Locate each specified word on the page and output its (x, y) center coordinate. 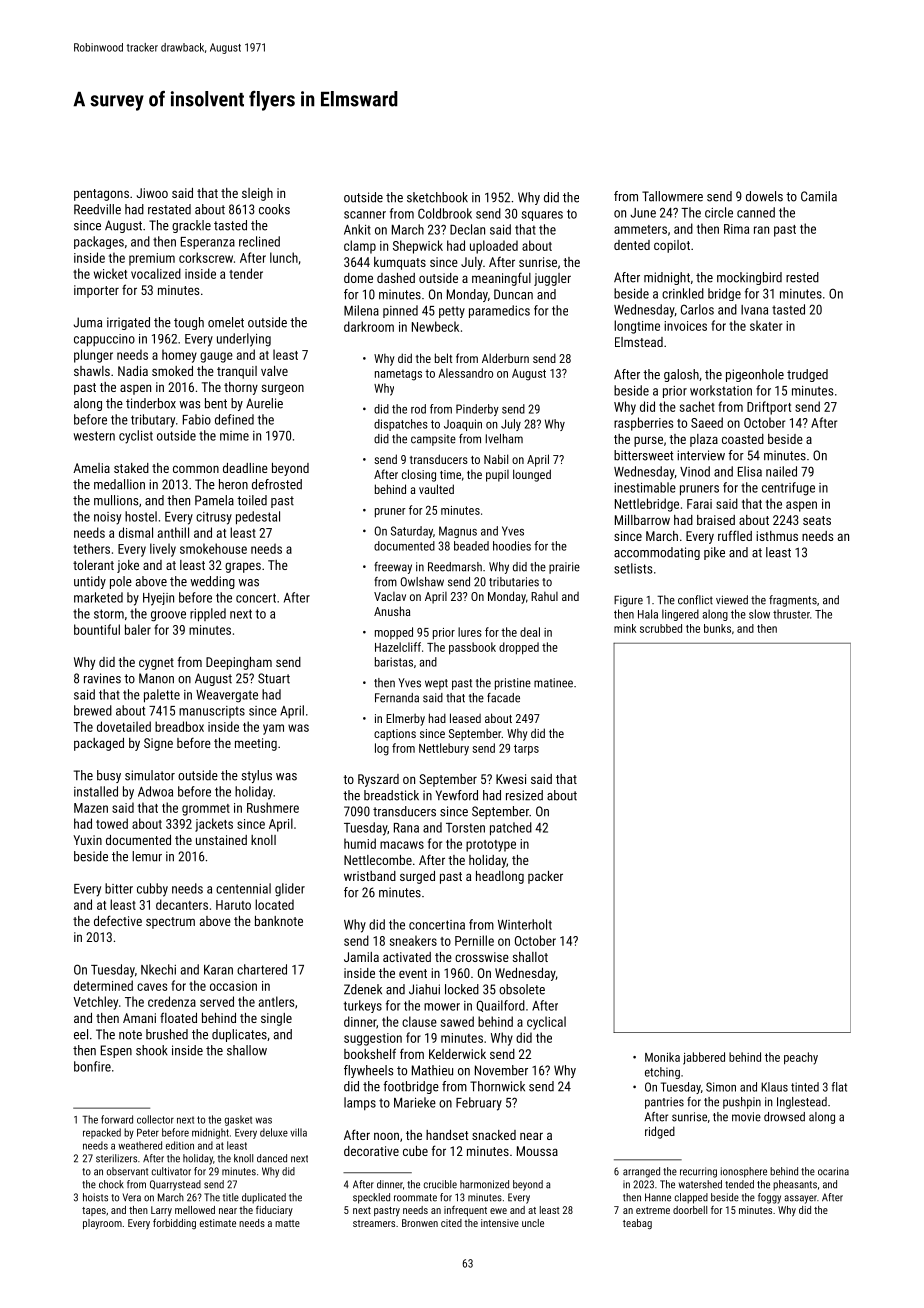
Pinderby (477, 410)
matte (287, 1223)
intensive (500, 1223)
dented (632, 245)
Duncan (513, 294)
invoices (685, 326)
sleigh (257, 194)
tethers (91, 548)
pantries (664, 1103)
